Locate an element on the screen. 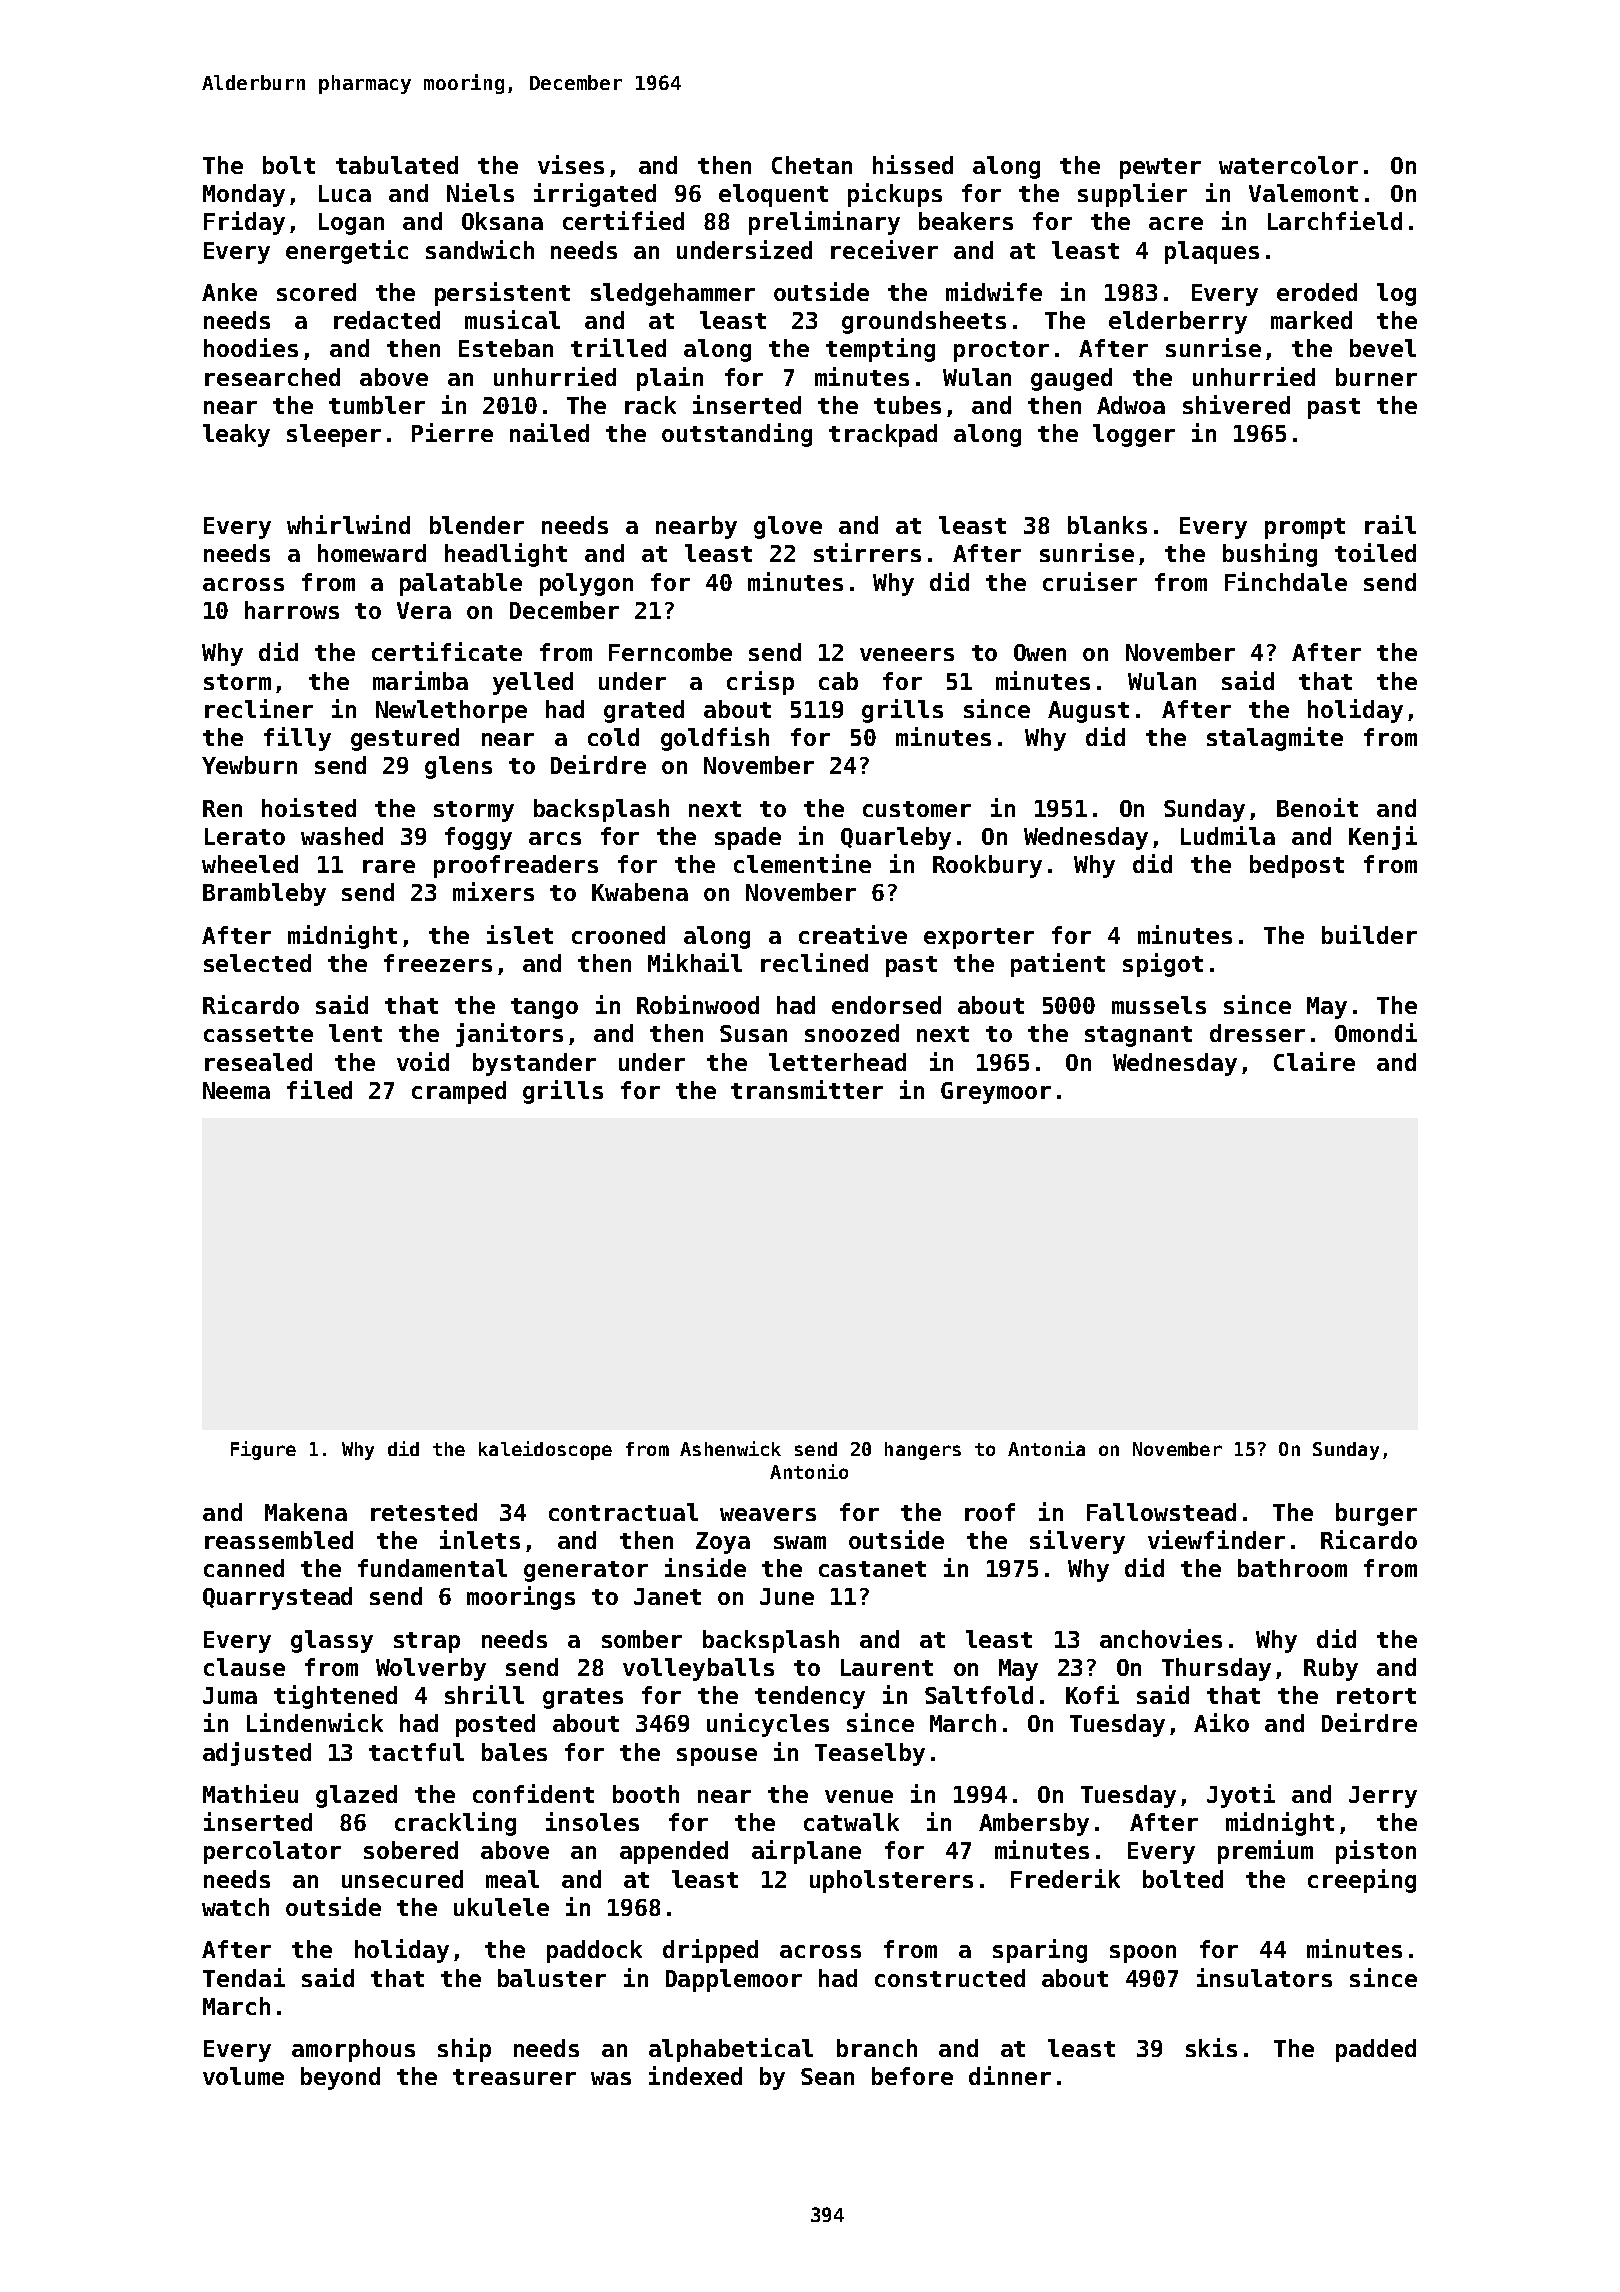  stagnant is located at coordinates (1138, 1036).
